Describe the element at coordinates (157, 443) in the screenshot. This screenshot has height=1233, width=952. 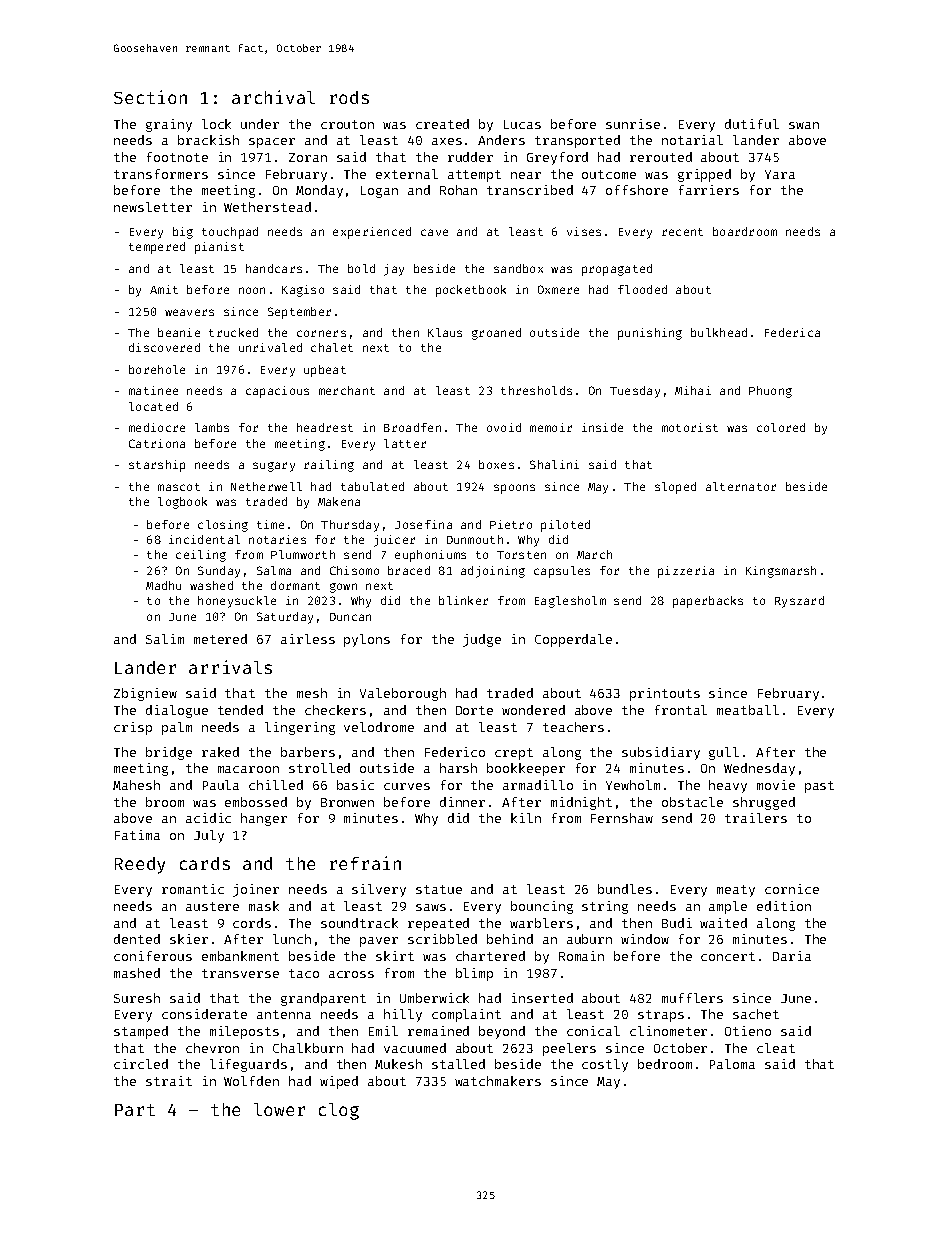
I see `Catriona` at that location.
